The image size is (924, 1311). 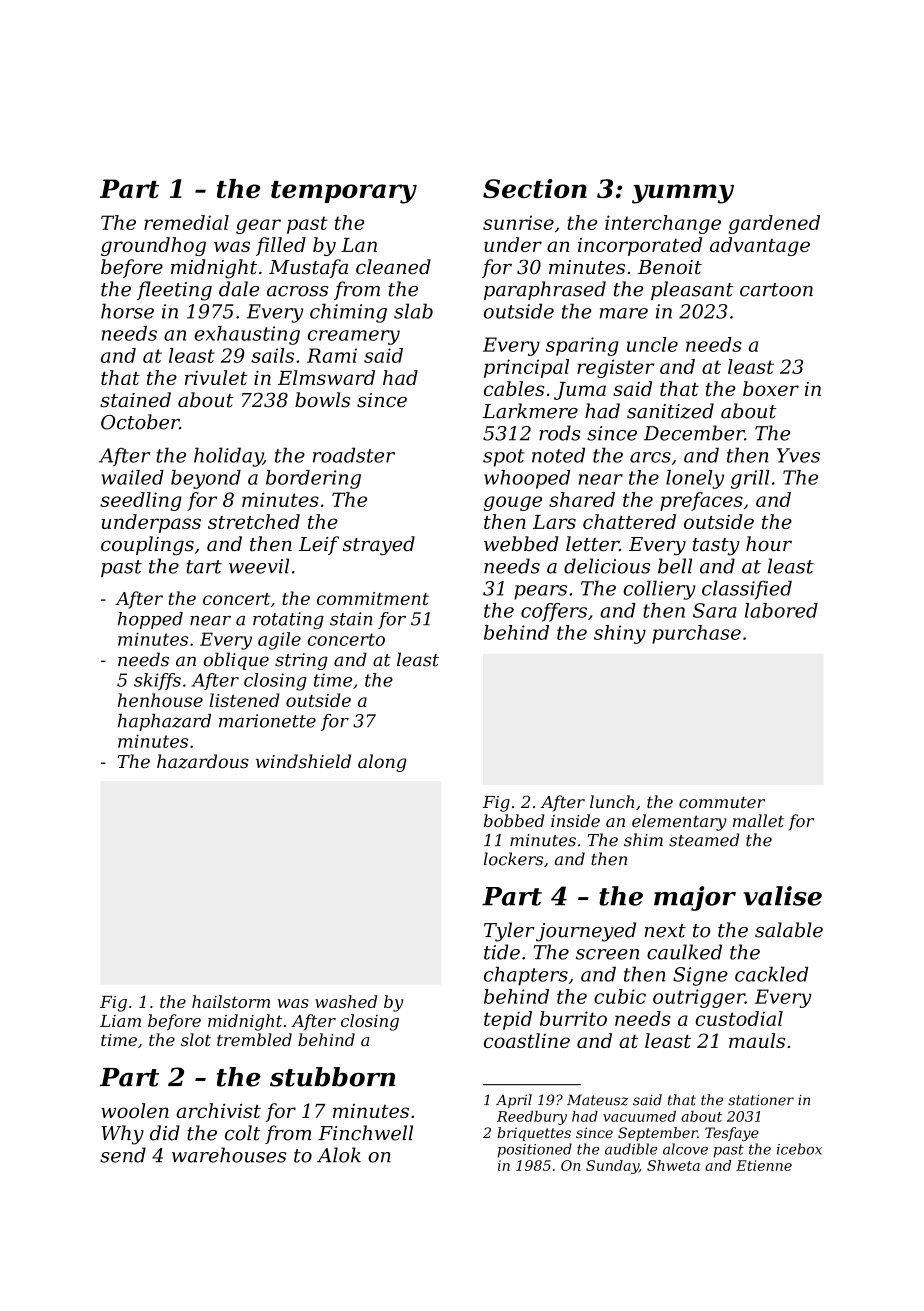 What do you see at coordinates (281, 246) in the image?
I see `filled` at bounding box center [281, 246].
